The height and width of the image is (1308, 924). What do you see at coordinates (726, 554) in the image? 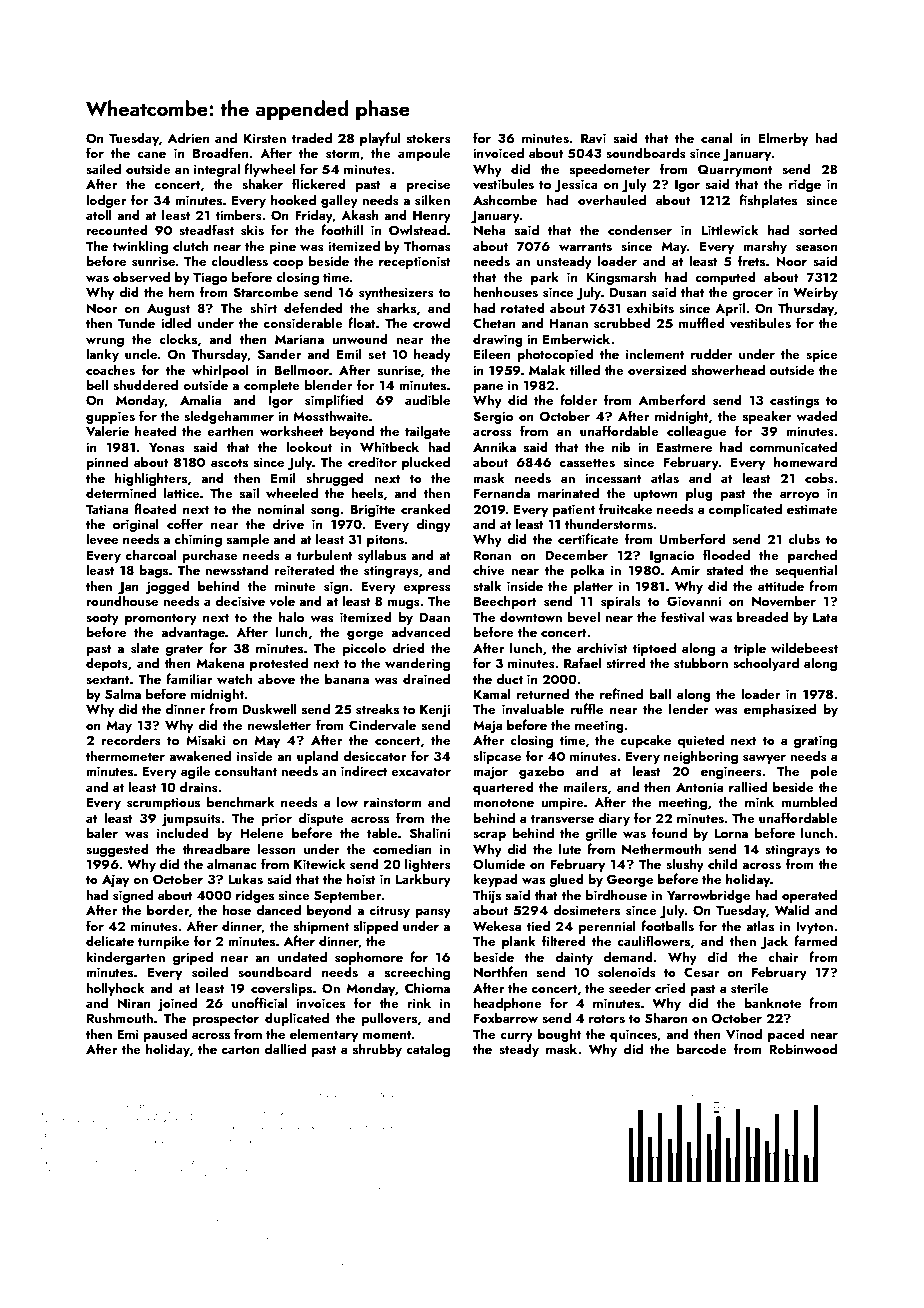
I see `flooded` at bounding box center [726, 554].
